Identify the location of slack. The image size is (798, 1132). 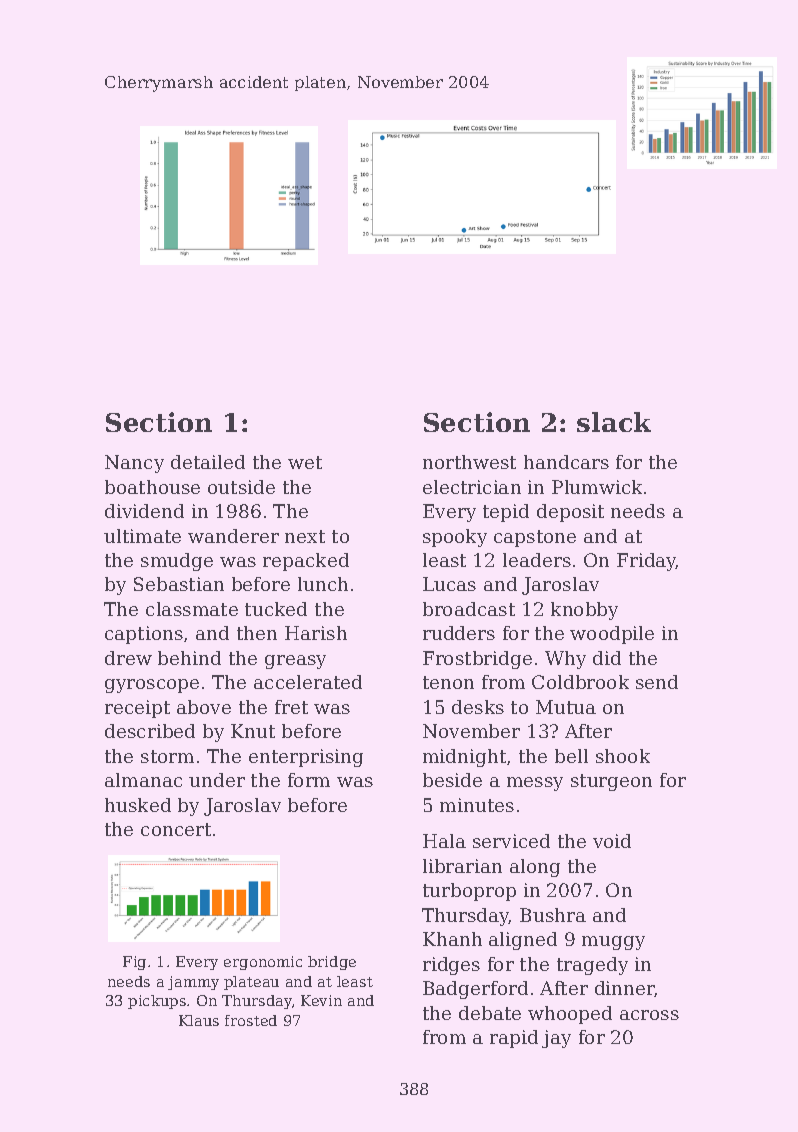
(614, 422).
